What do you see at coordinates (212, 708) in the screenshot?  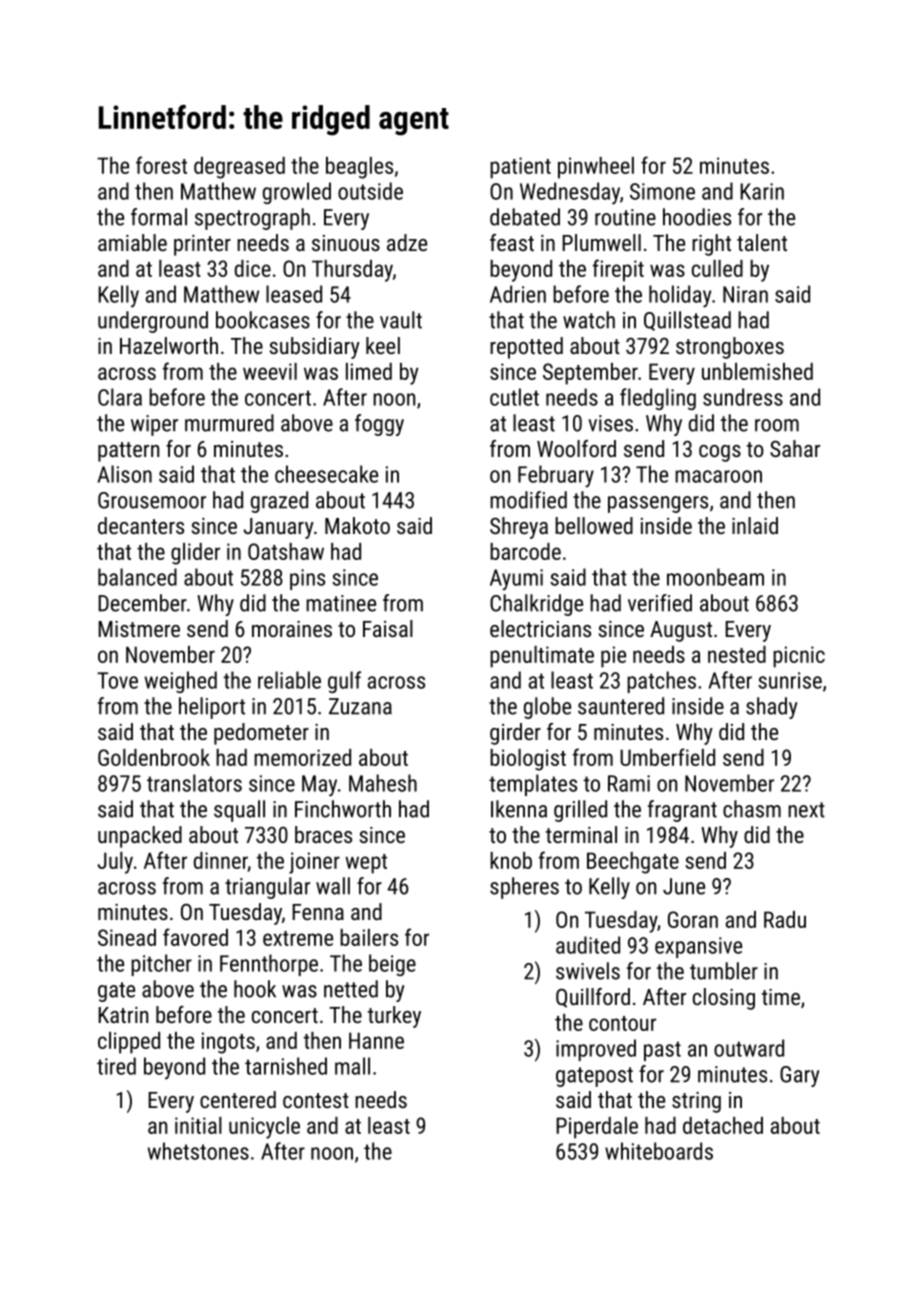 I see `heliport` at bounding box center [212, 708].
